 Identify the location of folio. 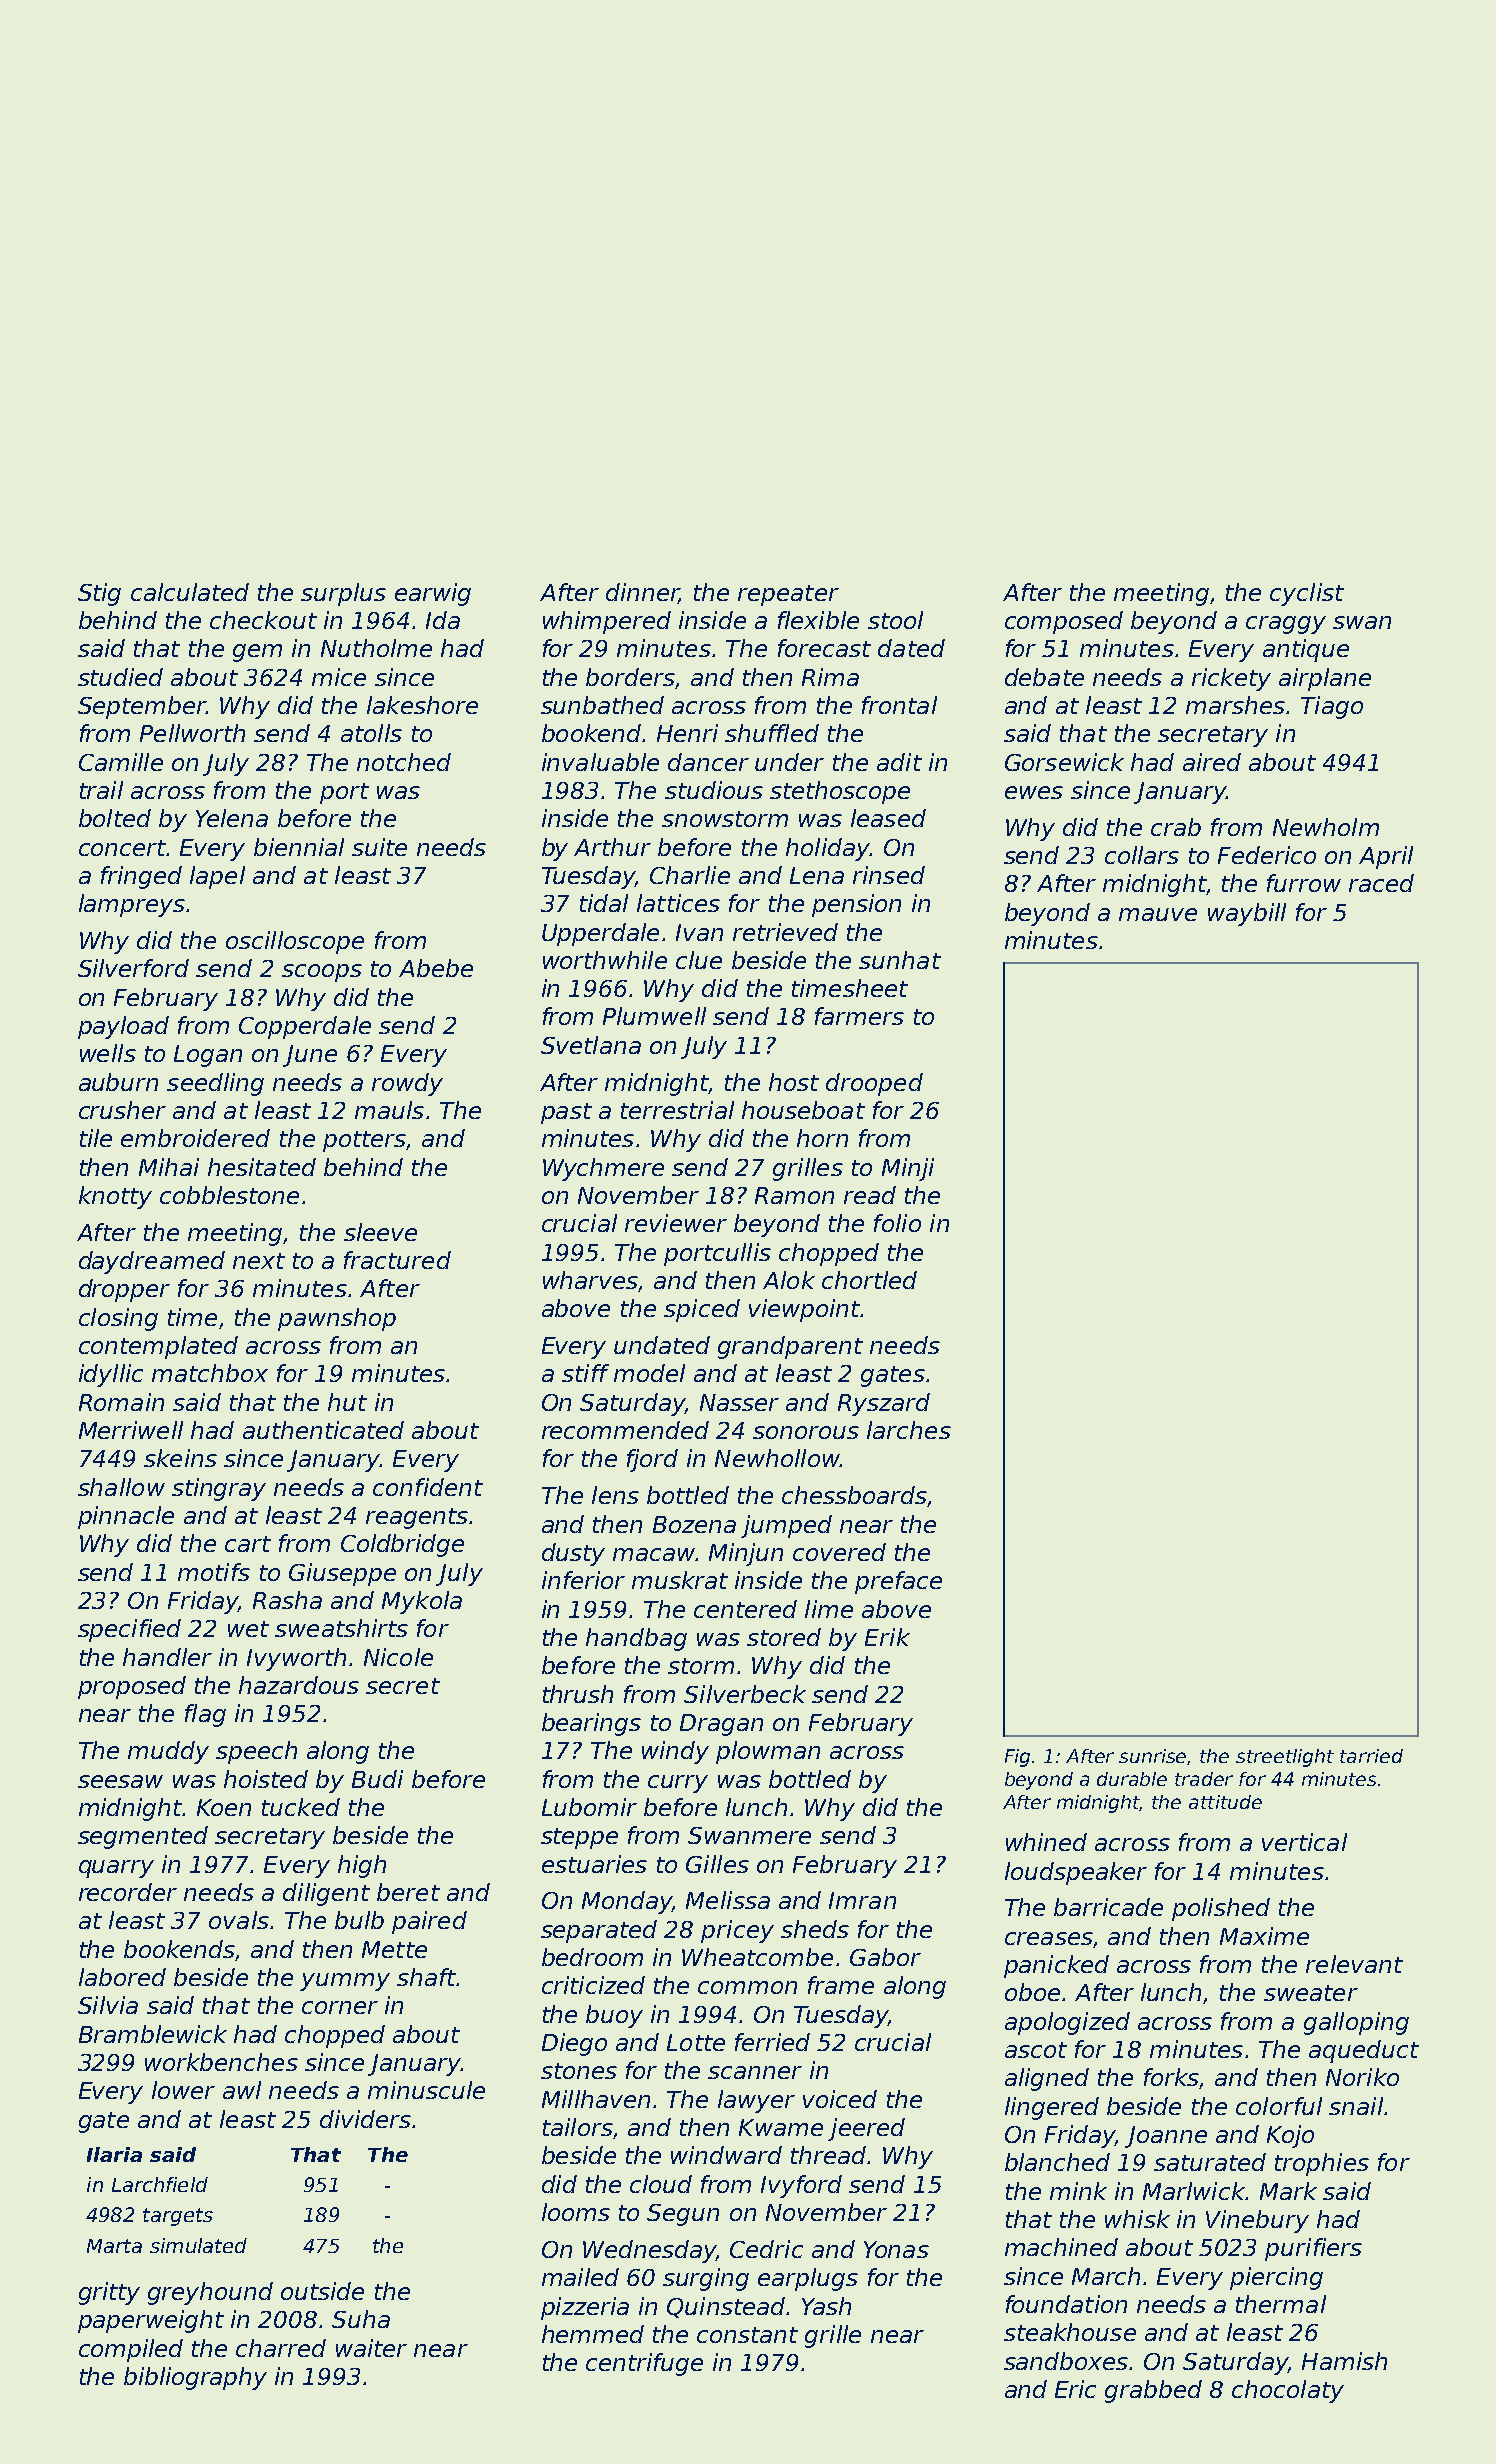
(897, 1223).
